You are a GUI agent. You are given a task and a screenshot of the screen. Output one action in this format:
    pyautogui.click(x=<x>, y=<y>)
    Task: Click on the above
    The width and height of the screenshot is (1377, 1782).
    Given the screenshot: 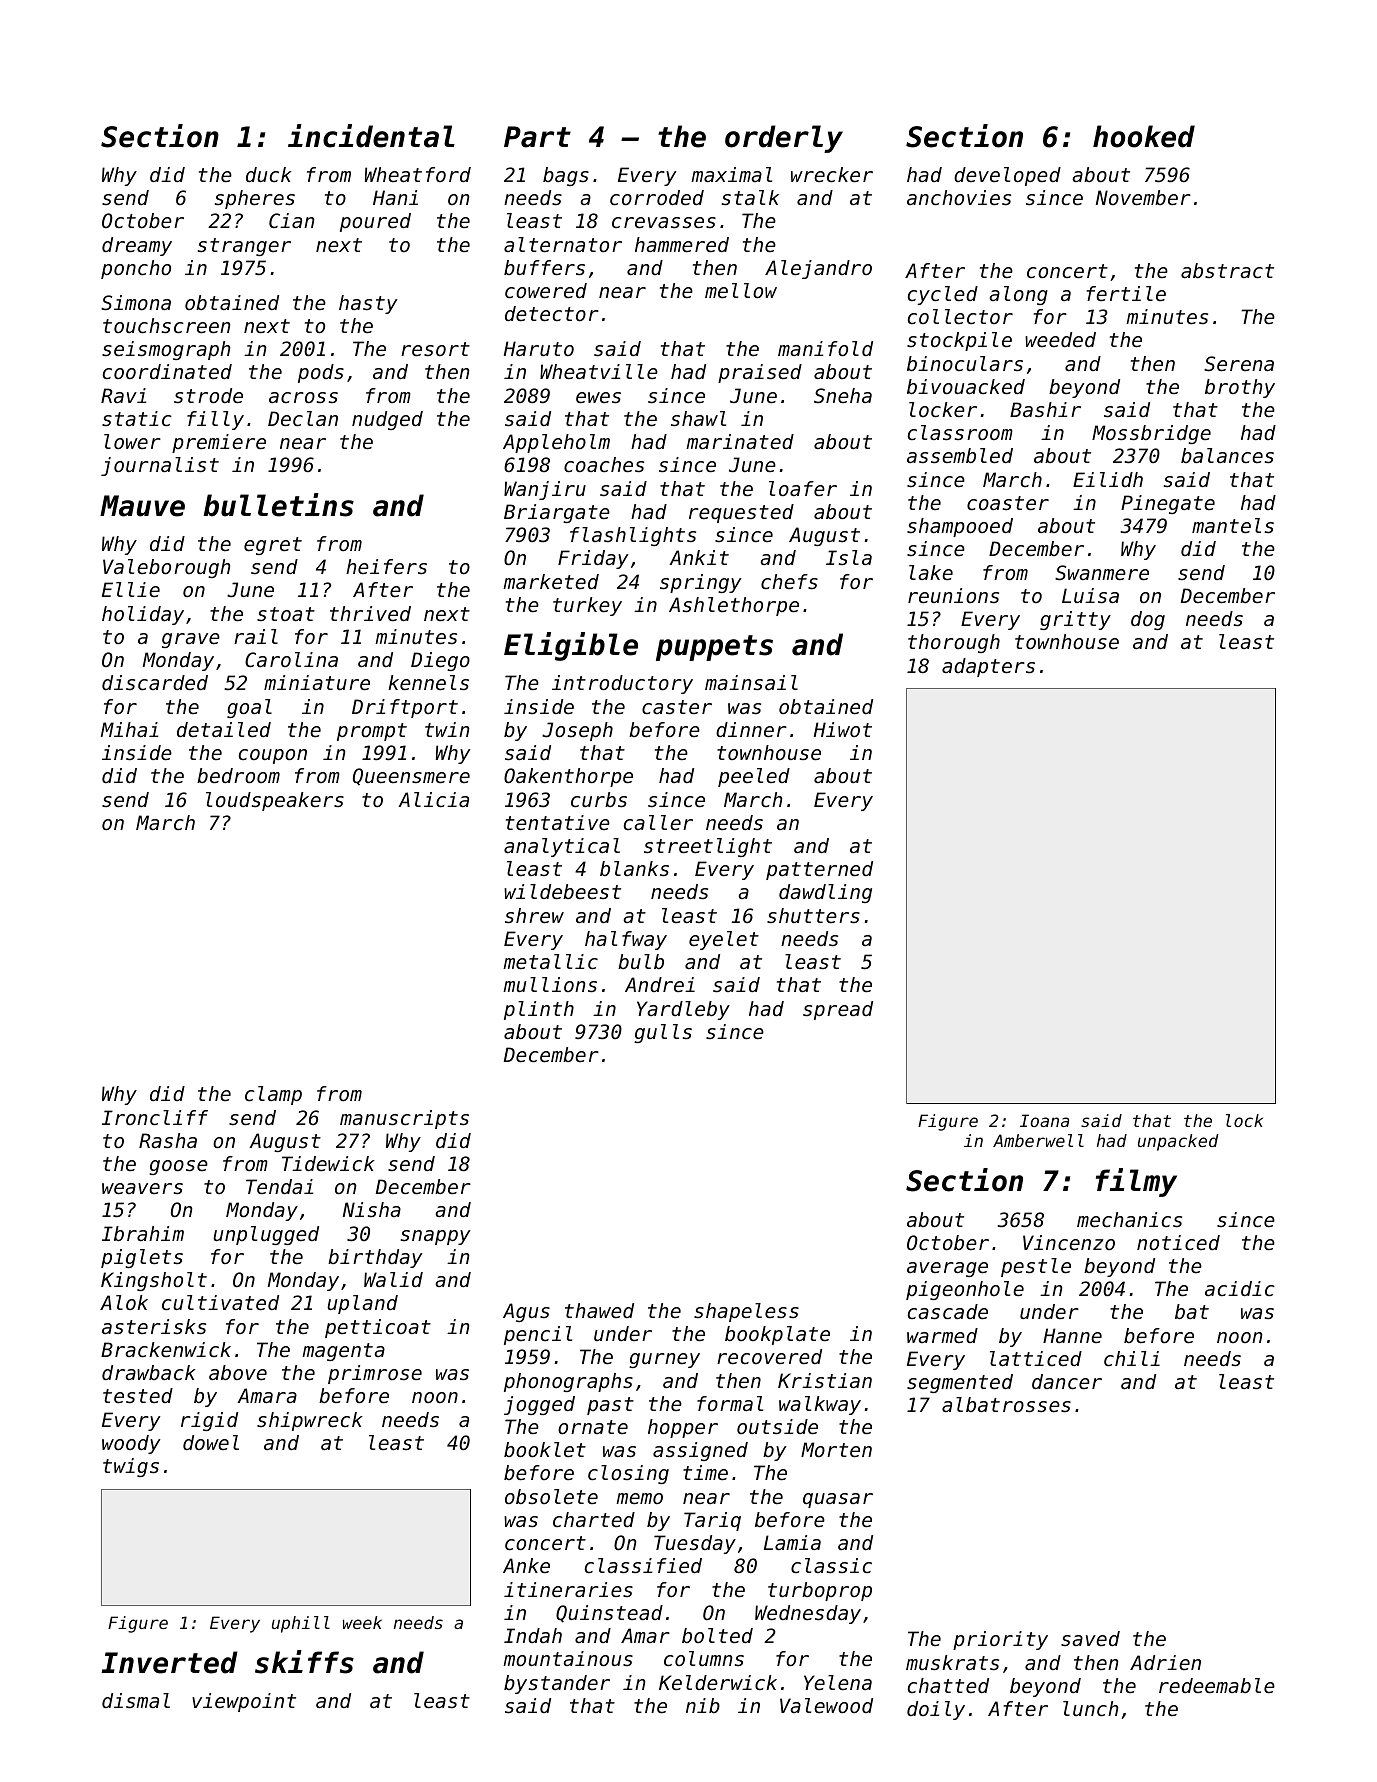 What is the action you would take?
    pyautogui.click(x=238, y=1372)
